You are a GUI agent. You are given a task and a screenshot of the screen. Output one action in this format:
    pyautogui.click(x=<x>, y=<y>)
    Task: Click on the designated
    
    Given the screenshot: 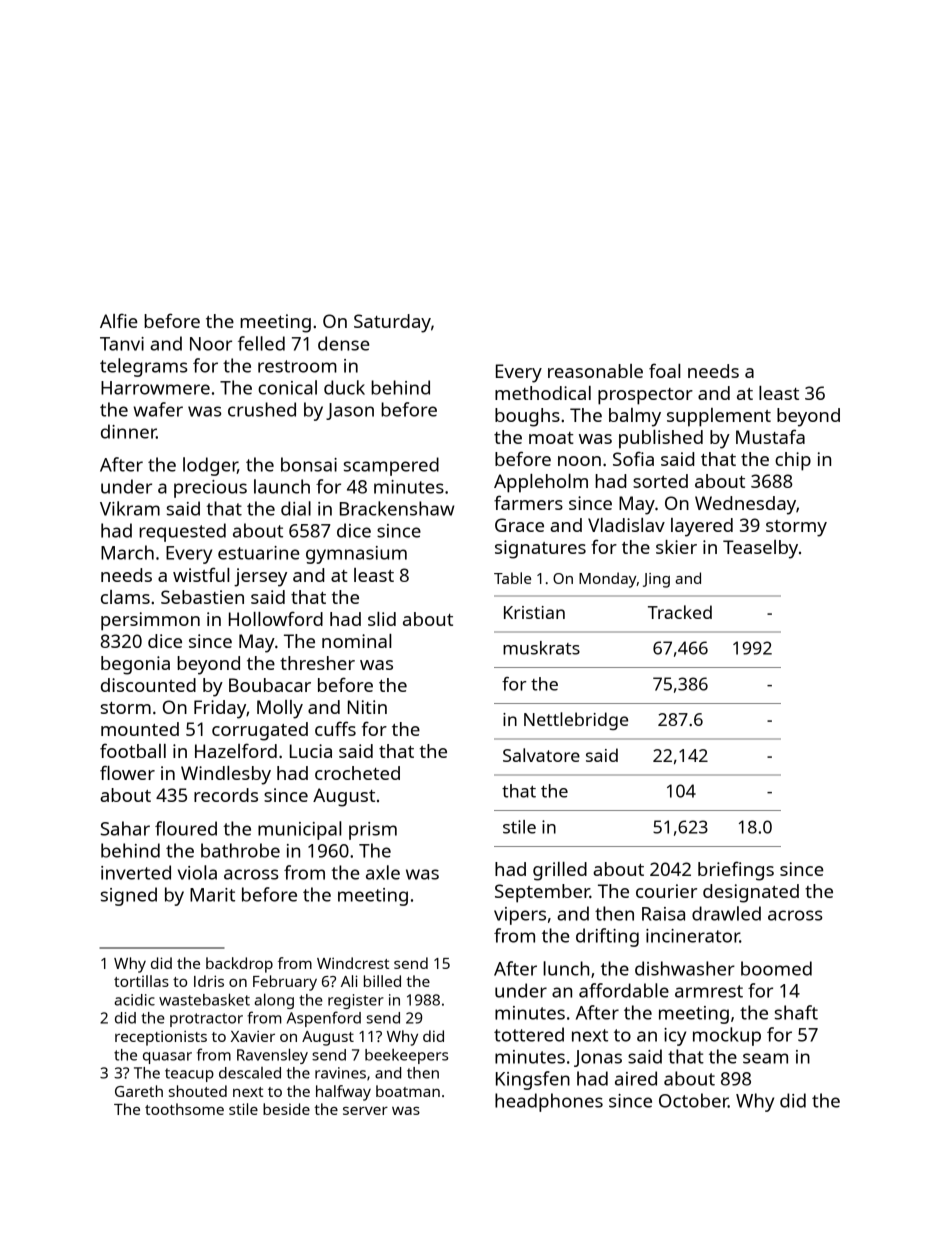 What is the action you would take?
    pyautogui.click(x=751, y=893)
